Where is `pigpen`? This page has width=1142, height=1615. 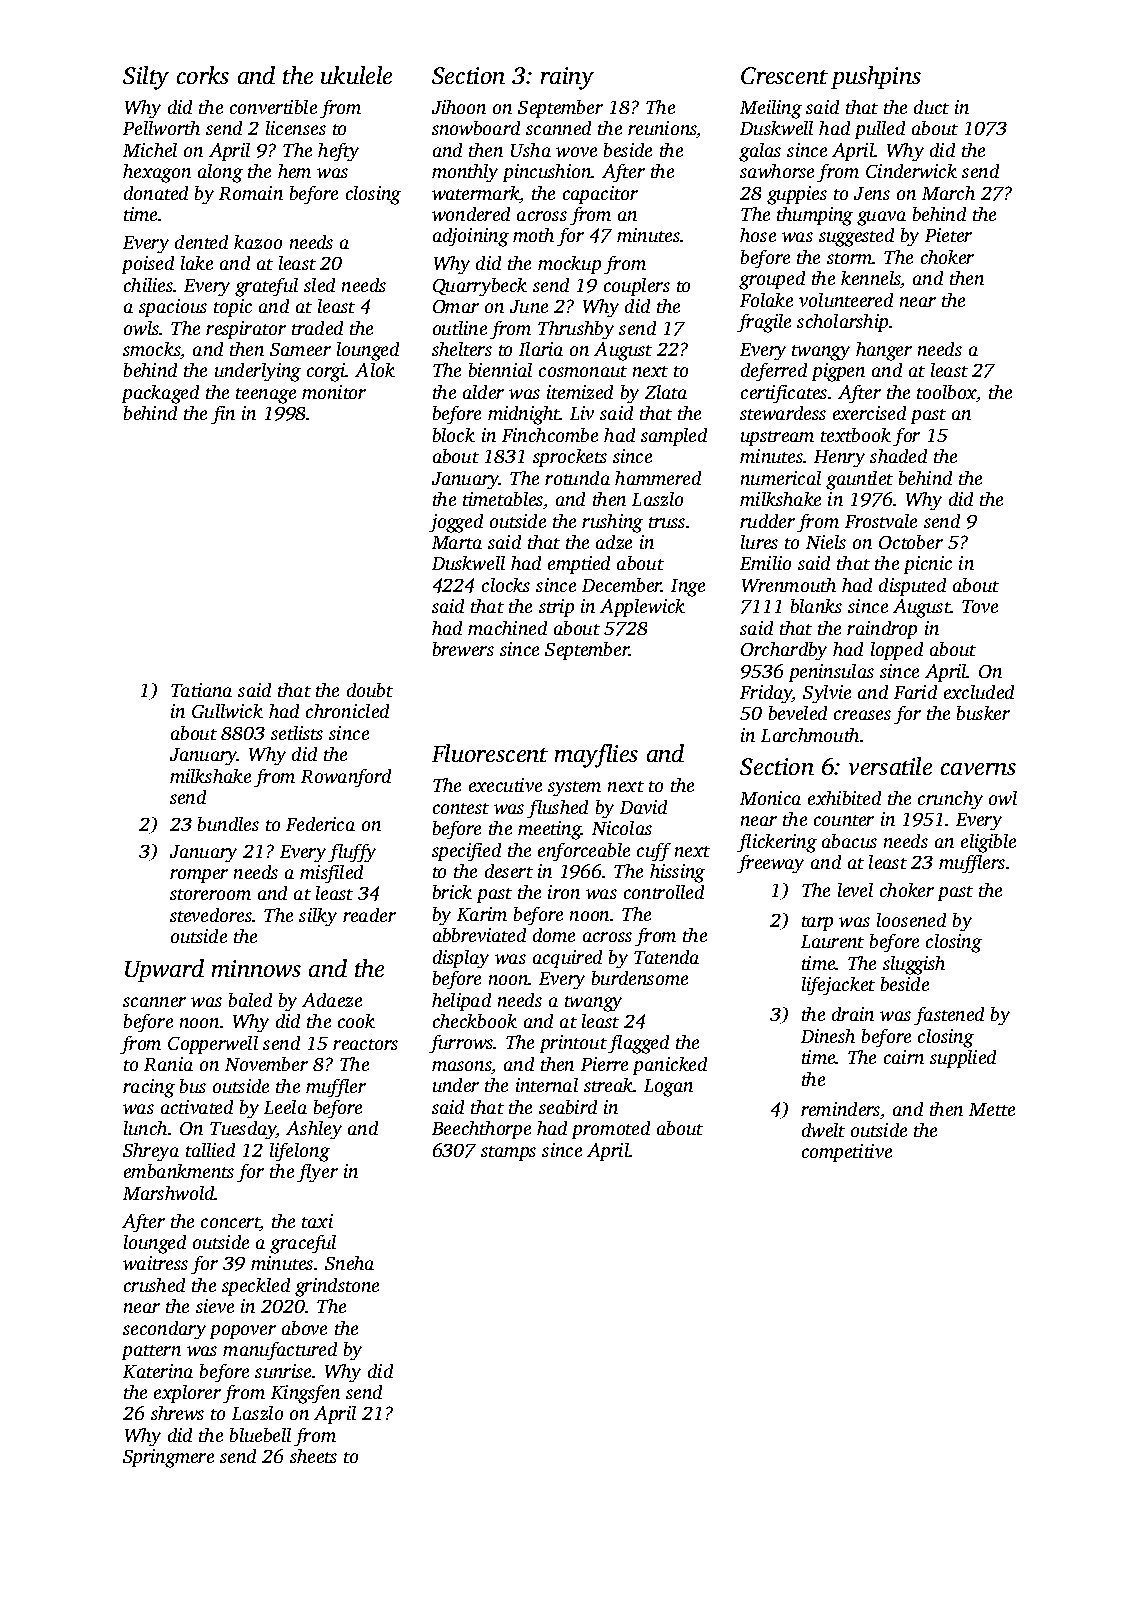
pigpen is located at coordinates (838, 372).
